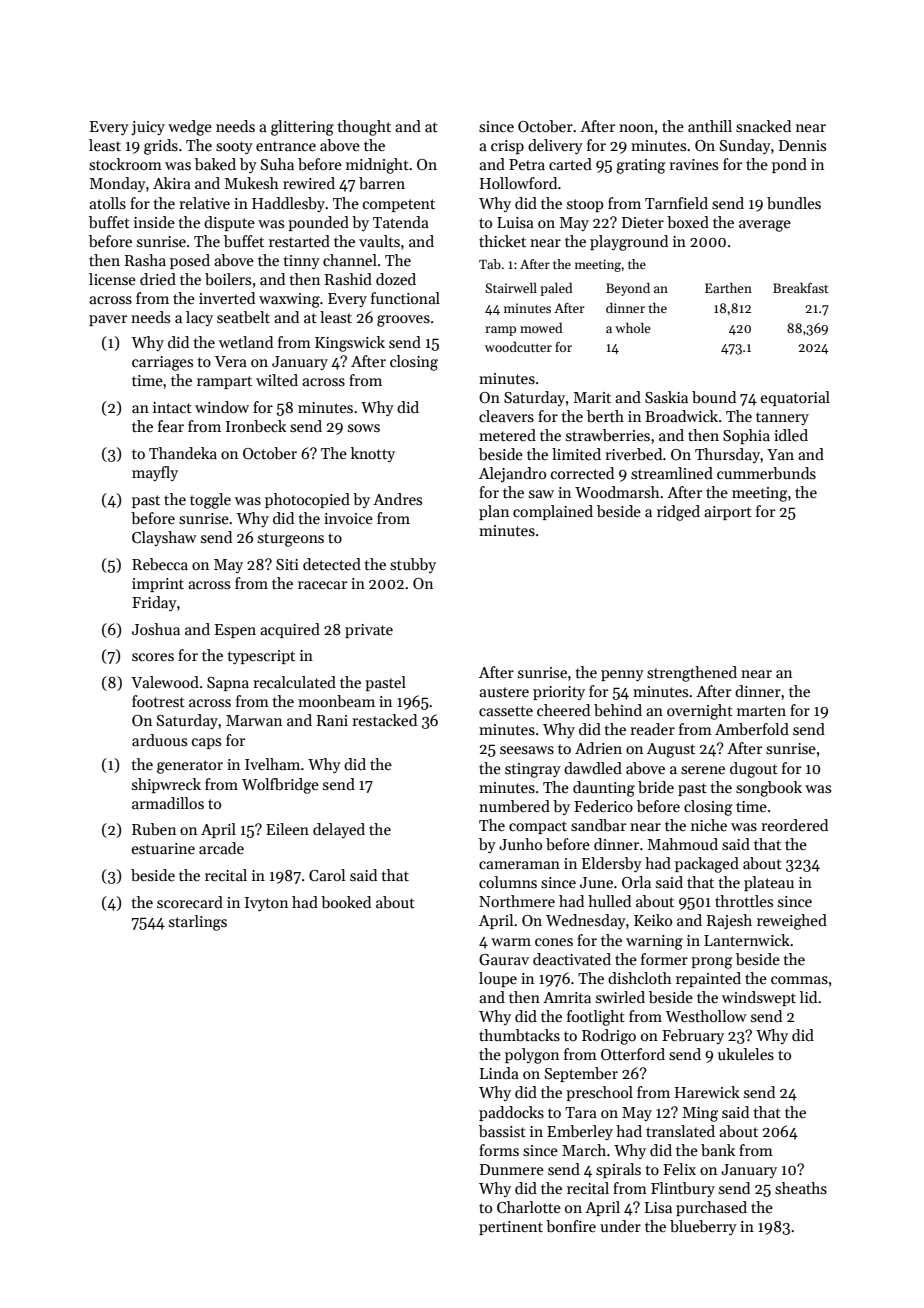  I want to click on wedge, so click(190, 128).
